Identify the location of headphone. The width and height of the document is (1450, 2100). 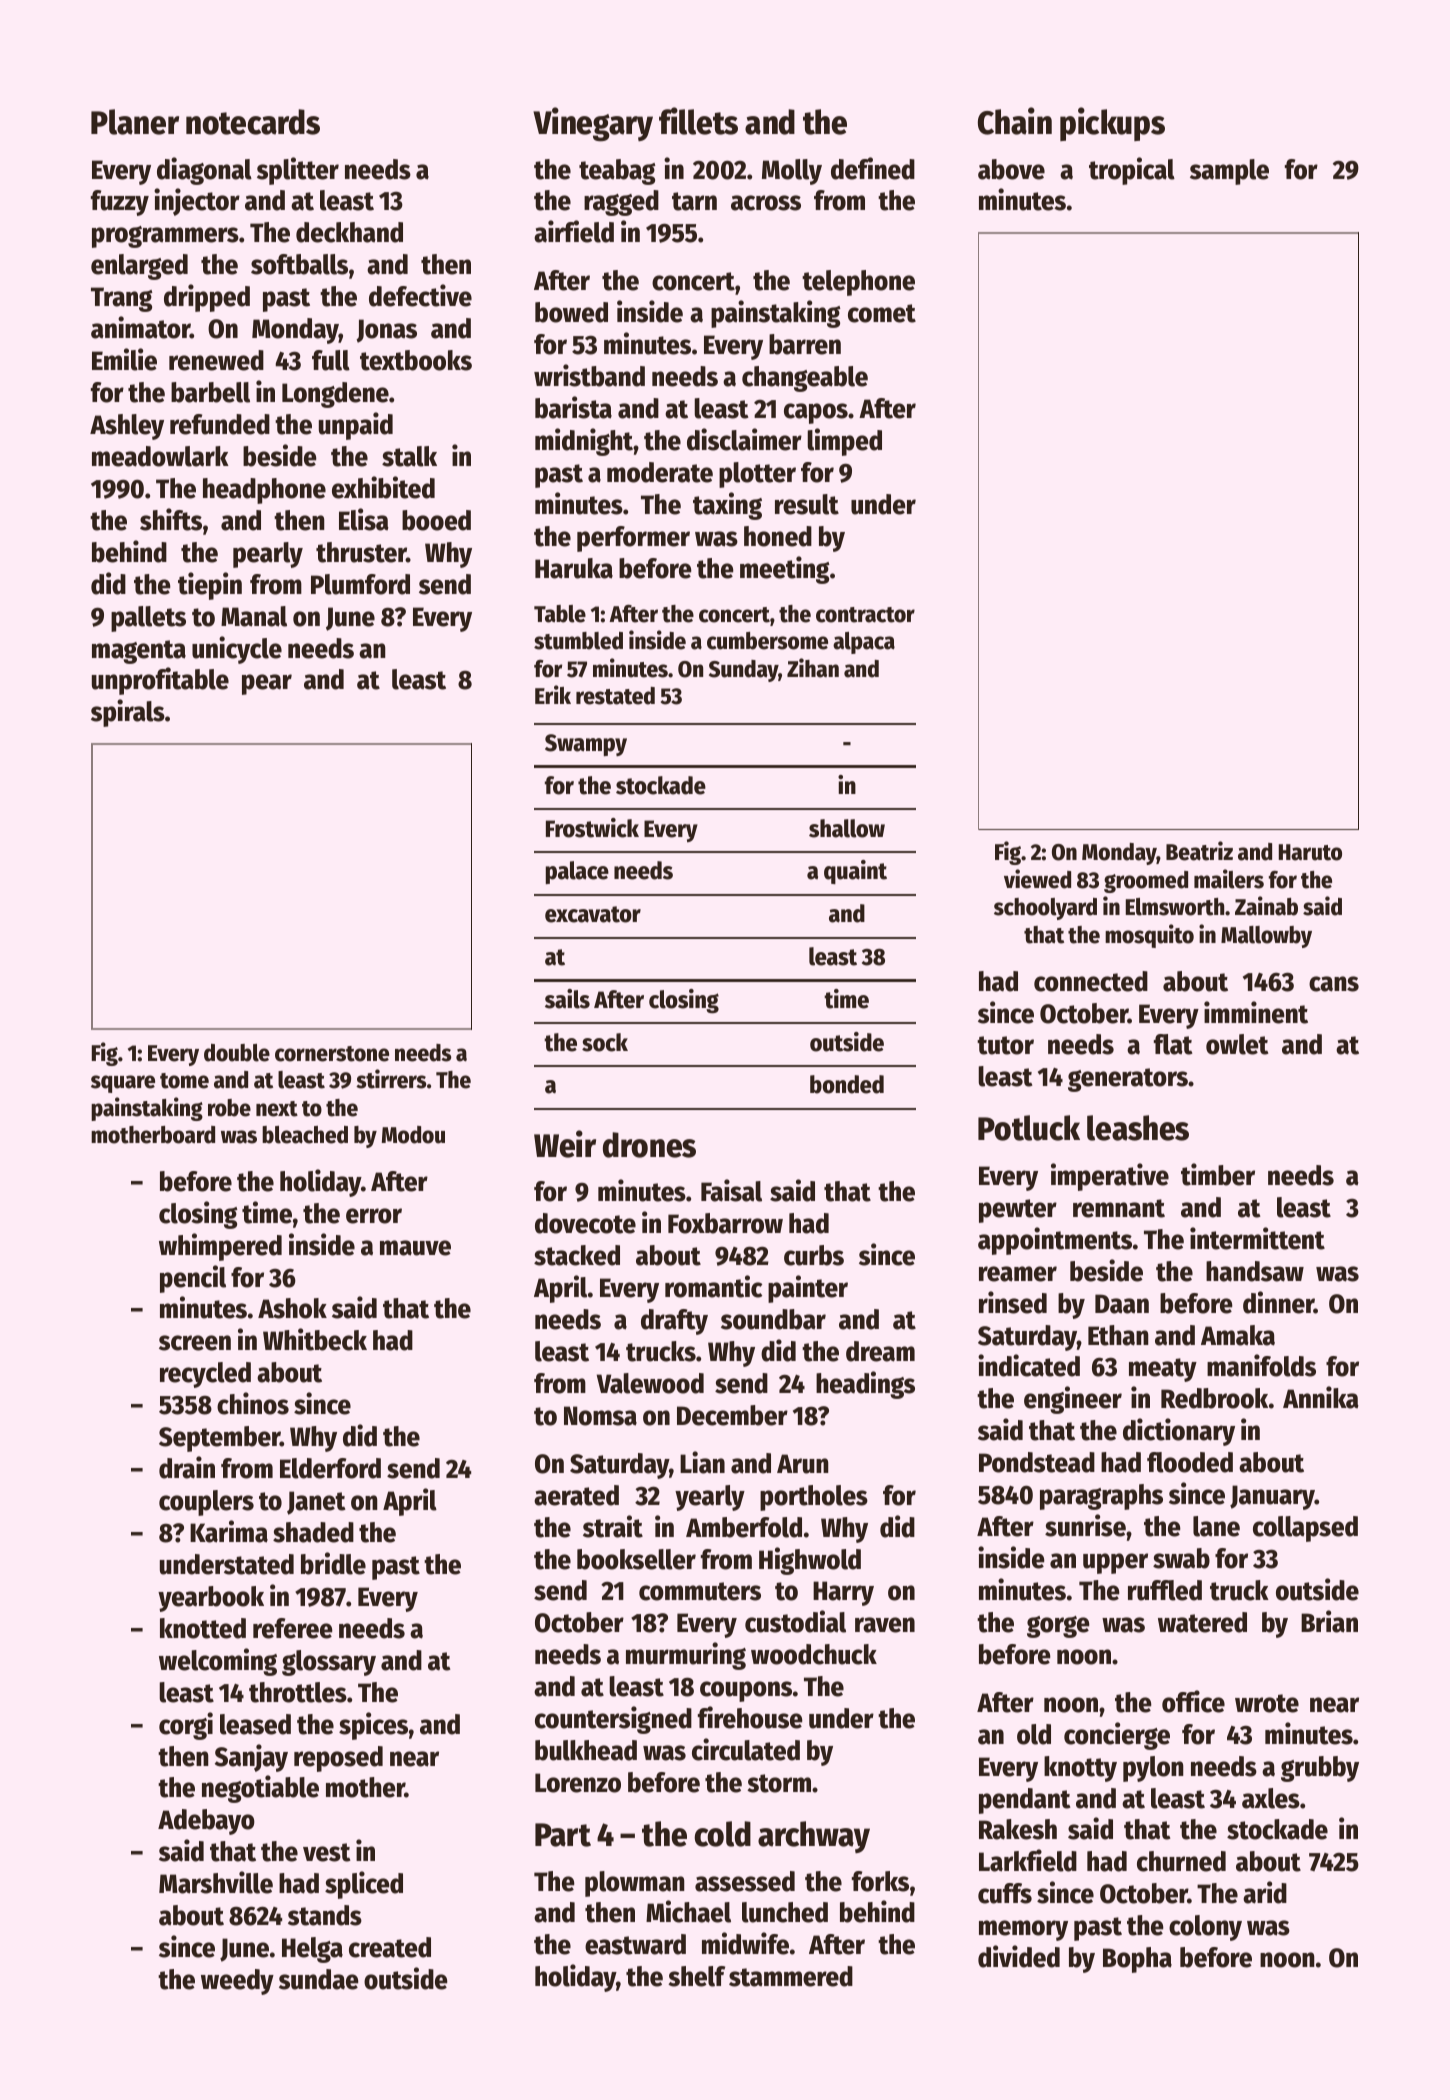
(264, 491).
